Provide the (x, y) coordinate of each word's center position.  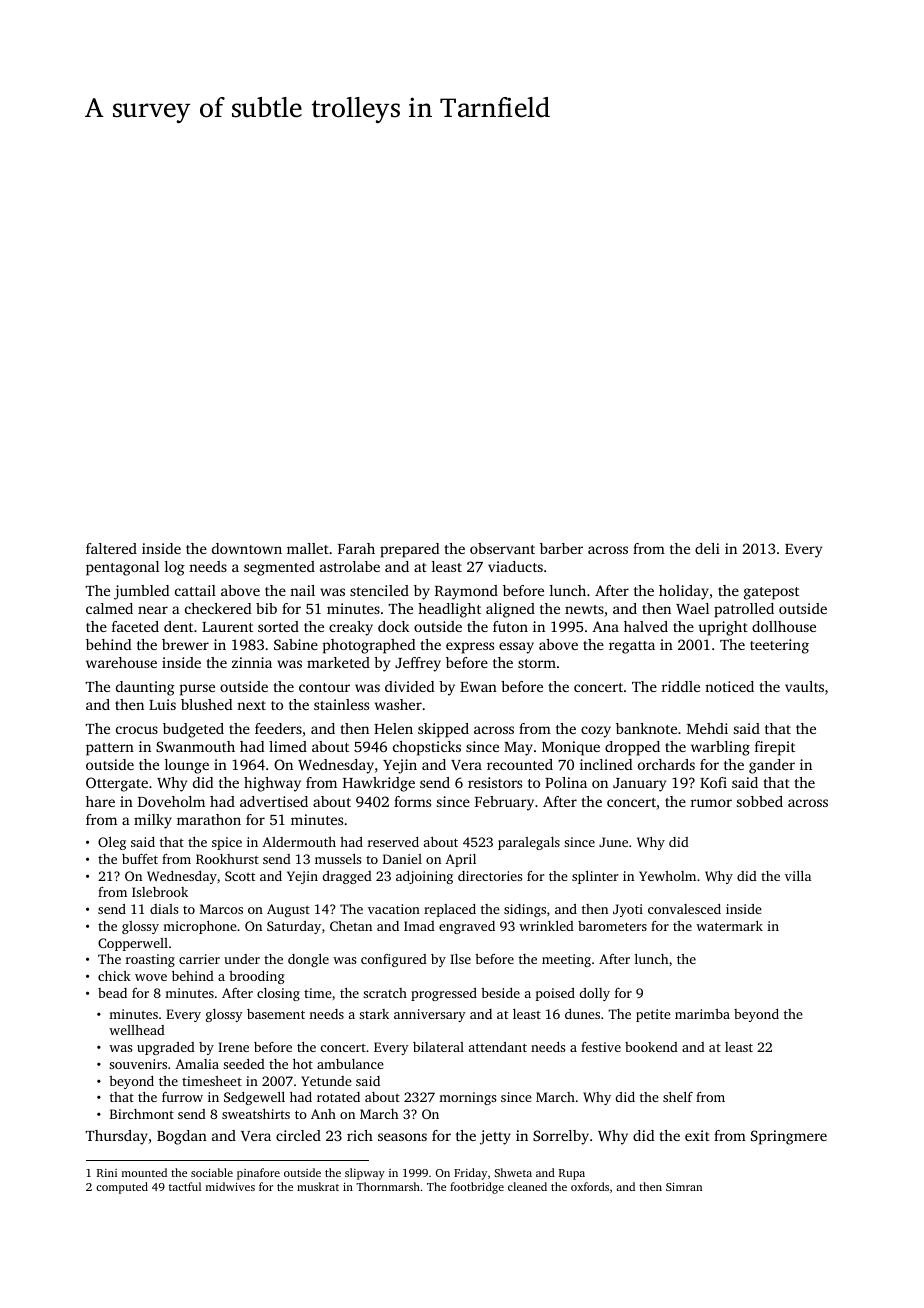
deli (707, 548)
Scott (240, 876)
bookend (651, 1047)
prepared (409, 550)
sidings (525, 910)
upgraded (166, 1048)
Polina (566, 782)
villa (798, 876)
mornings (467, 1098)
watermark (729, 926)
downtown (247, 548)
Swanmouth (195, 746)
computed (122, 1188)
